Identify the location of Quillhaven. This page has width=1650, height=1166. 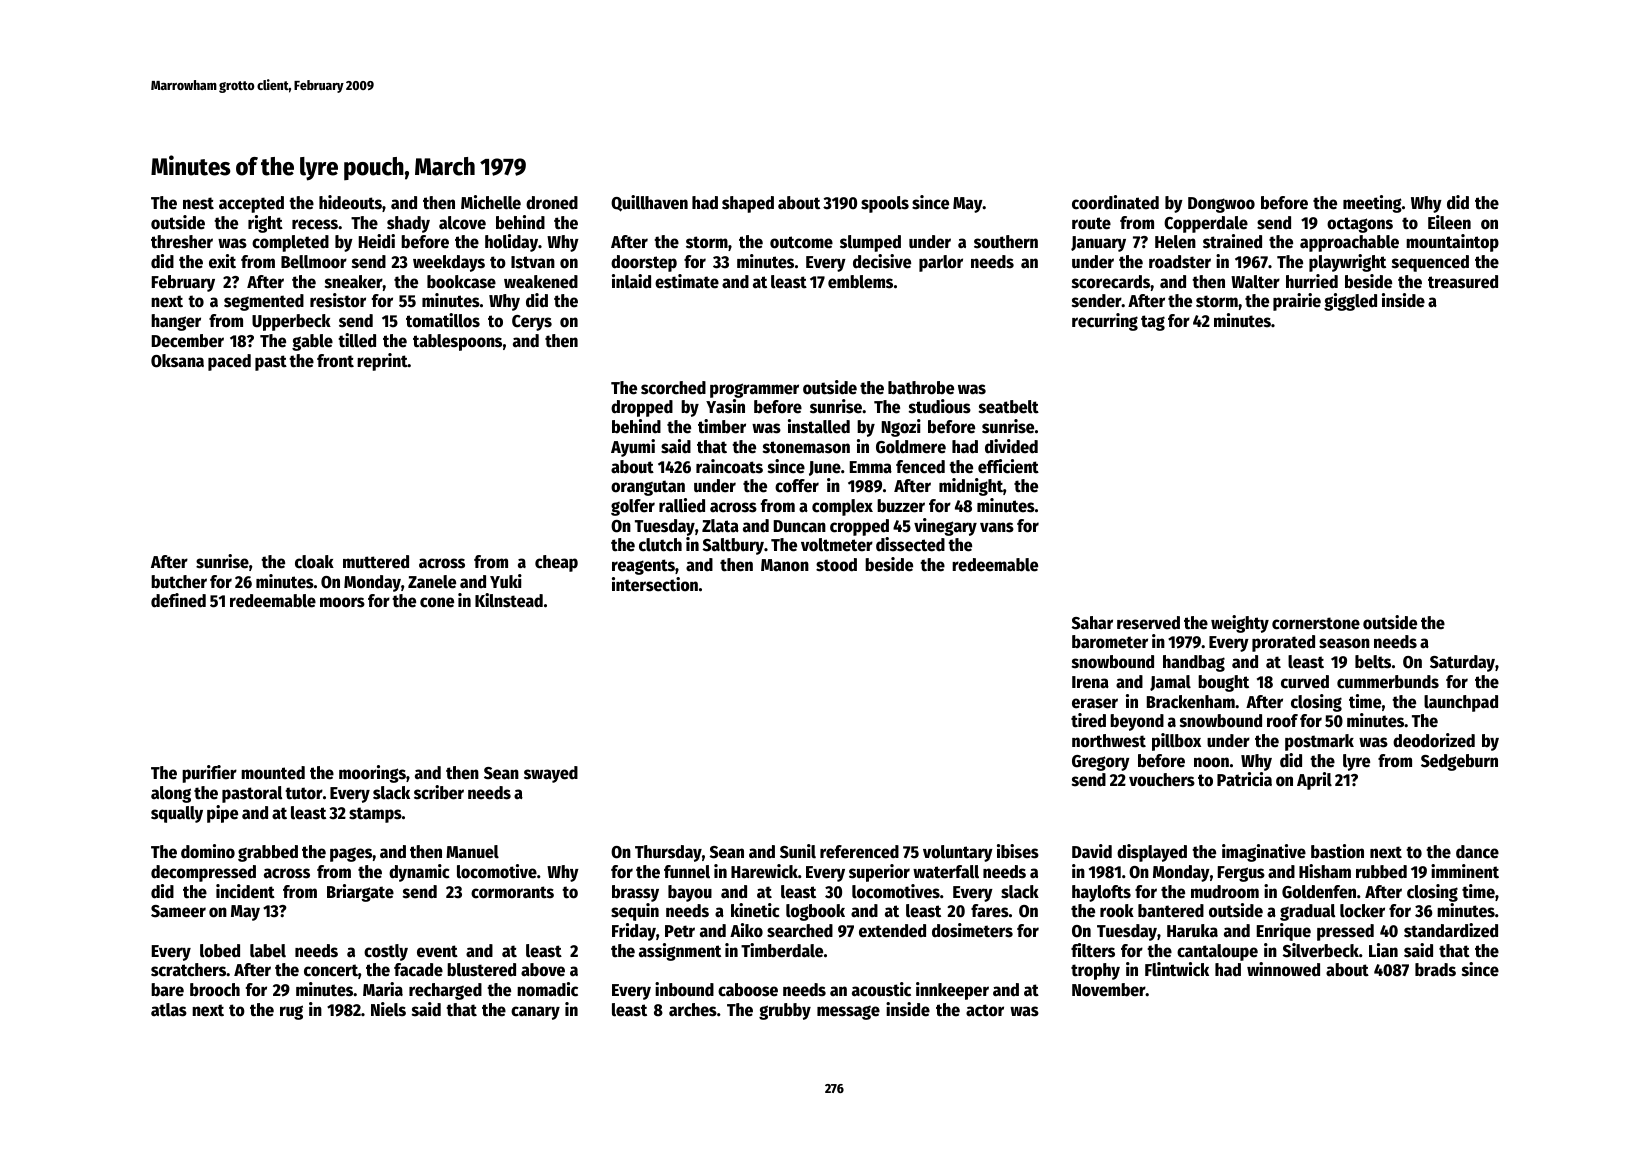
(649, 203).
